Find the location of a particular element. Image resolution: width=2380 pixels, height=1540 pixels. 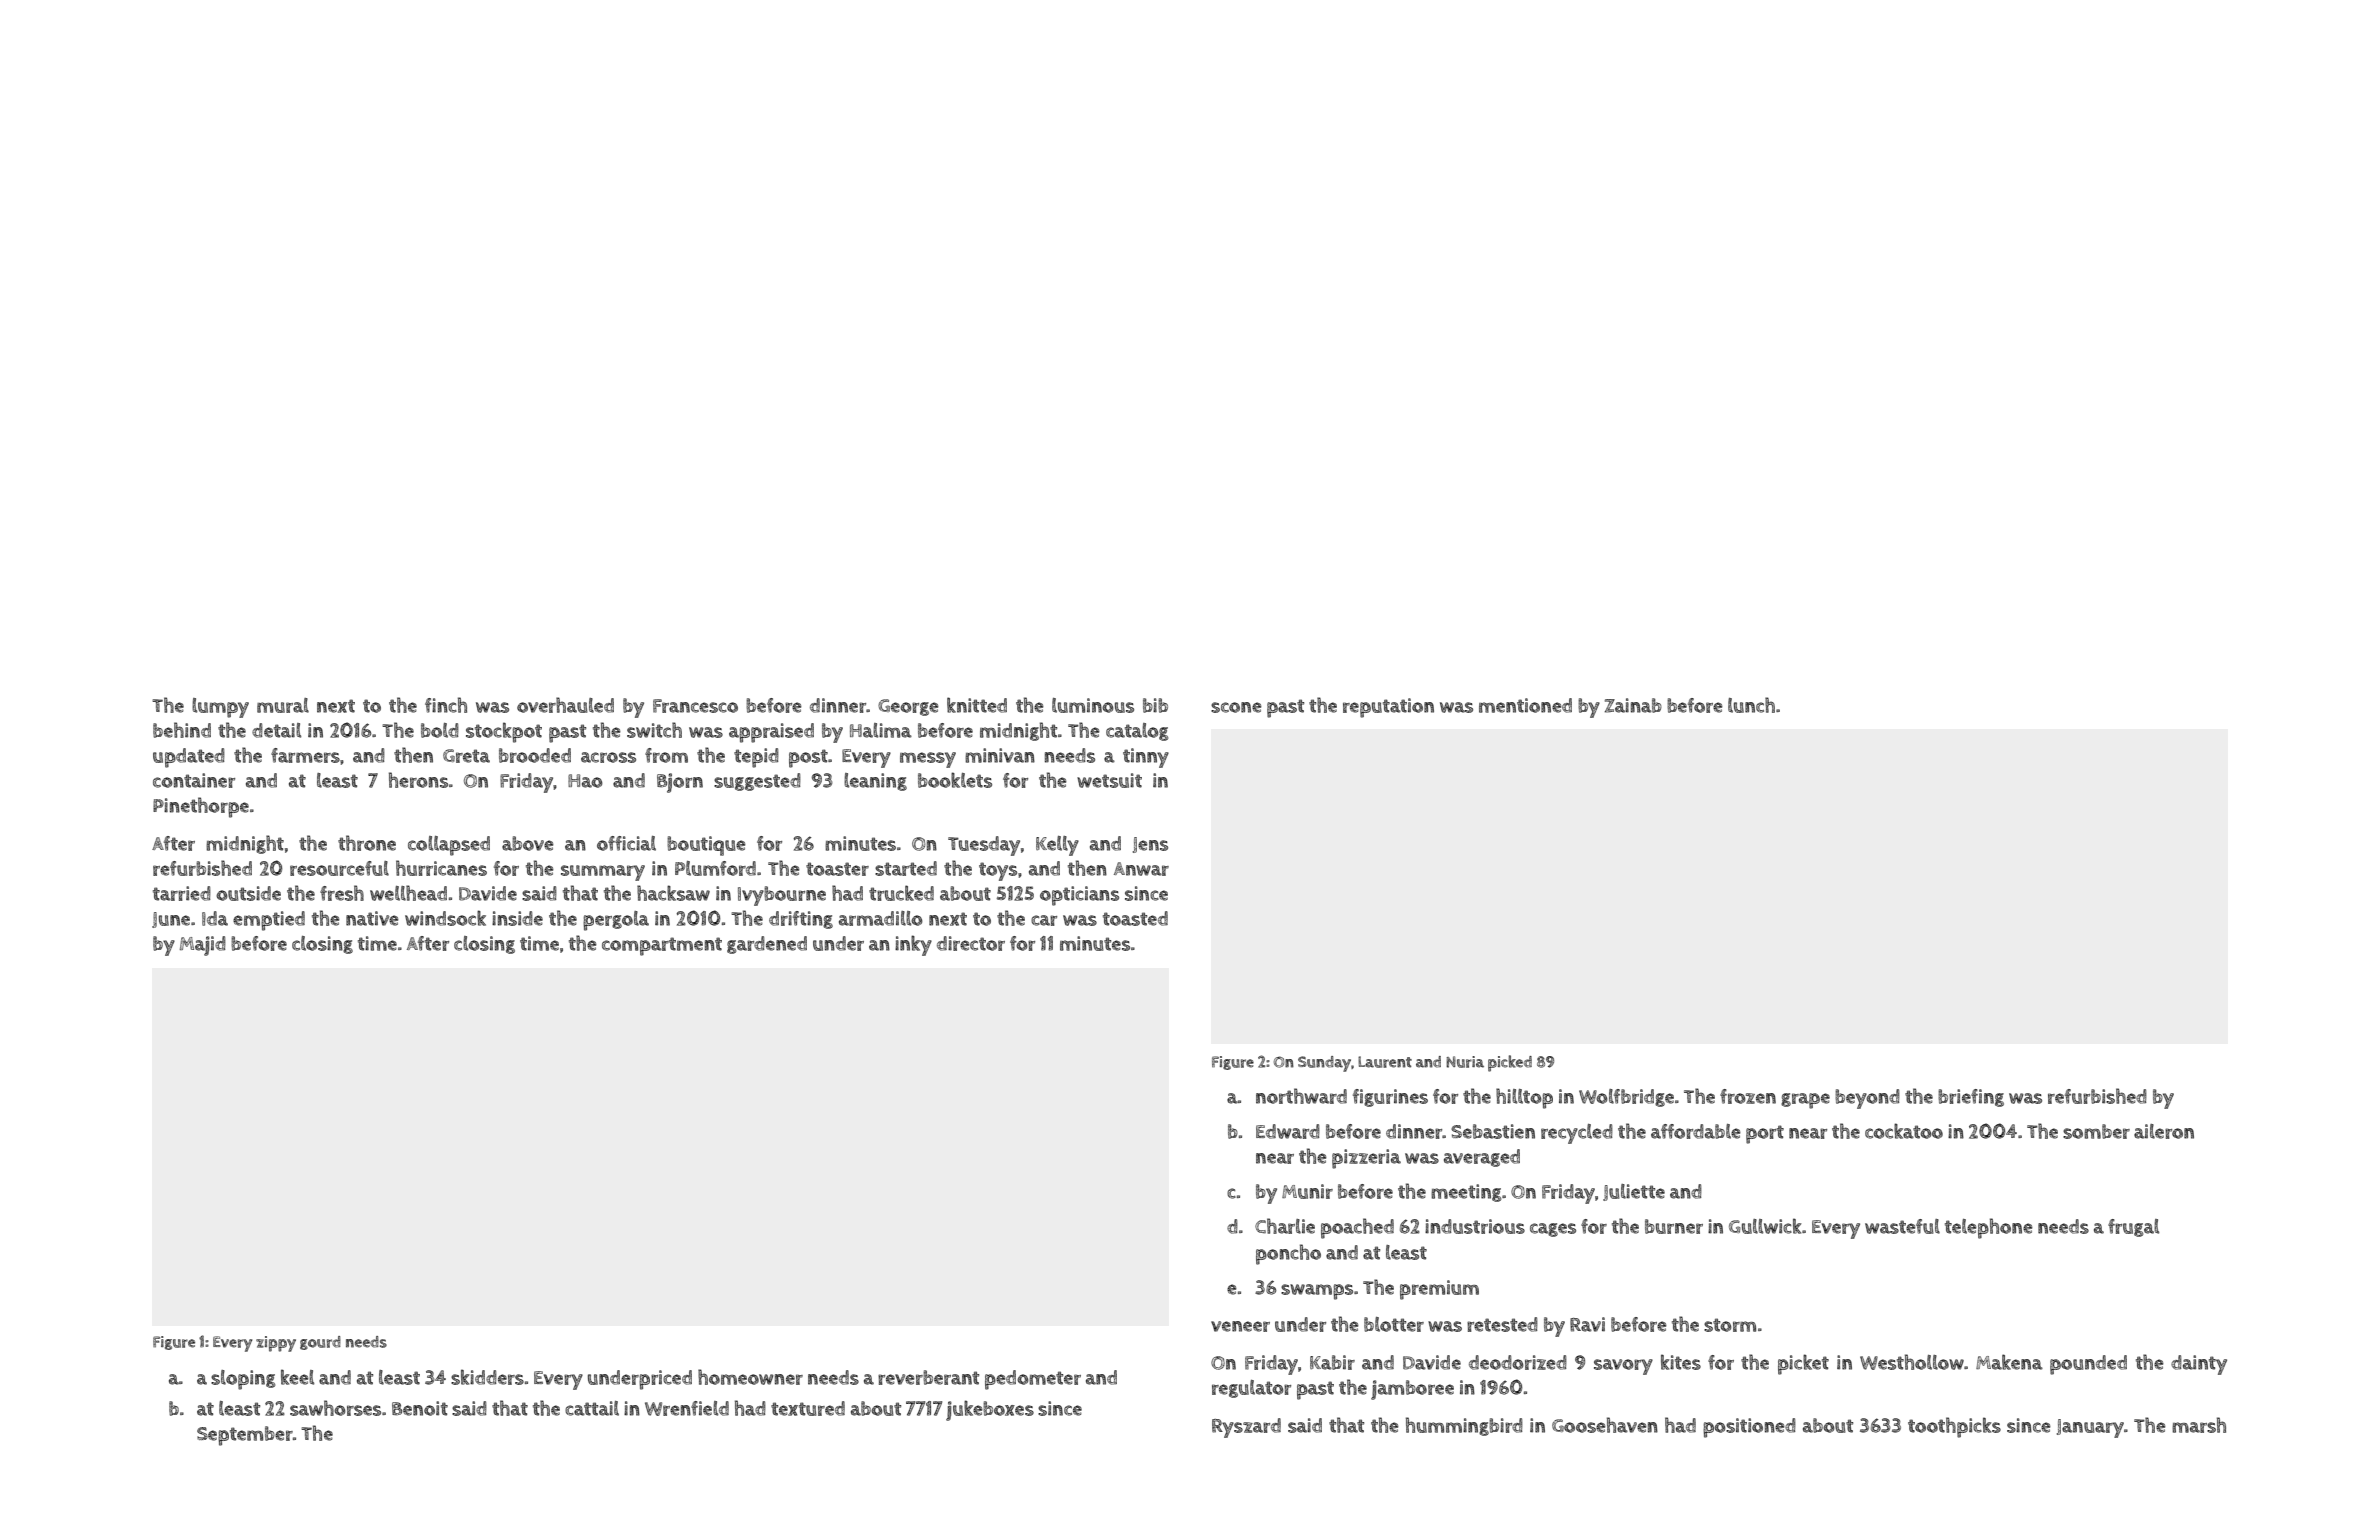

lunch is located at coordinates (1751, 705).
